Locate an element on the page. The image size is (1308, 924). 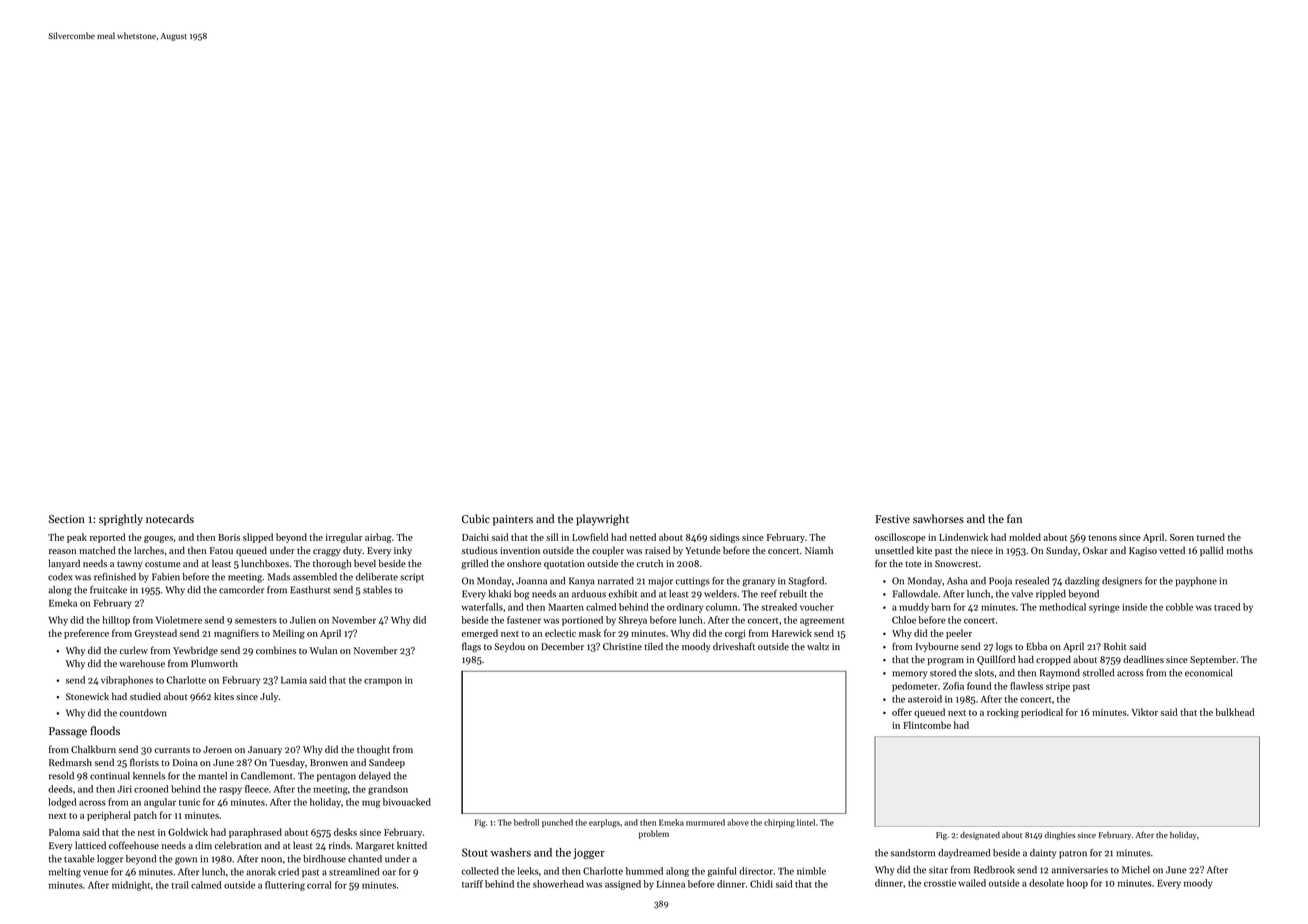
Stonewick is located at coordinates (87, 696).
